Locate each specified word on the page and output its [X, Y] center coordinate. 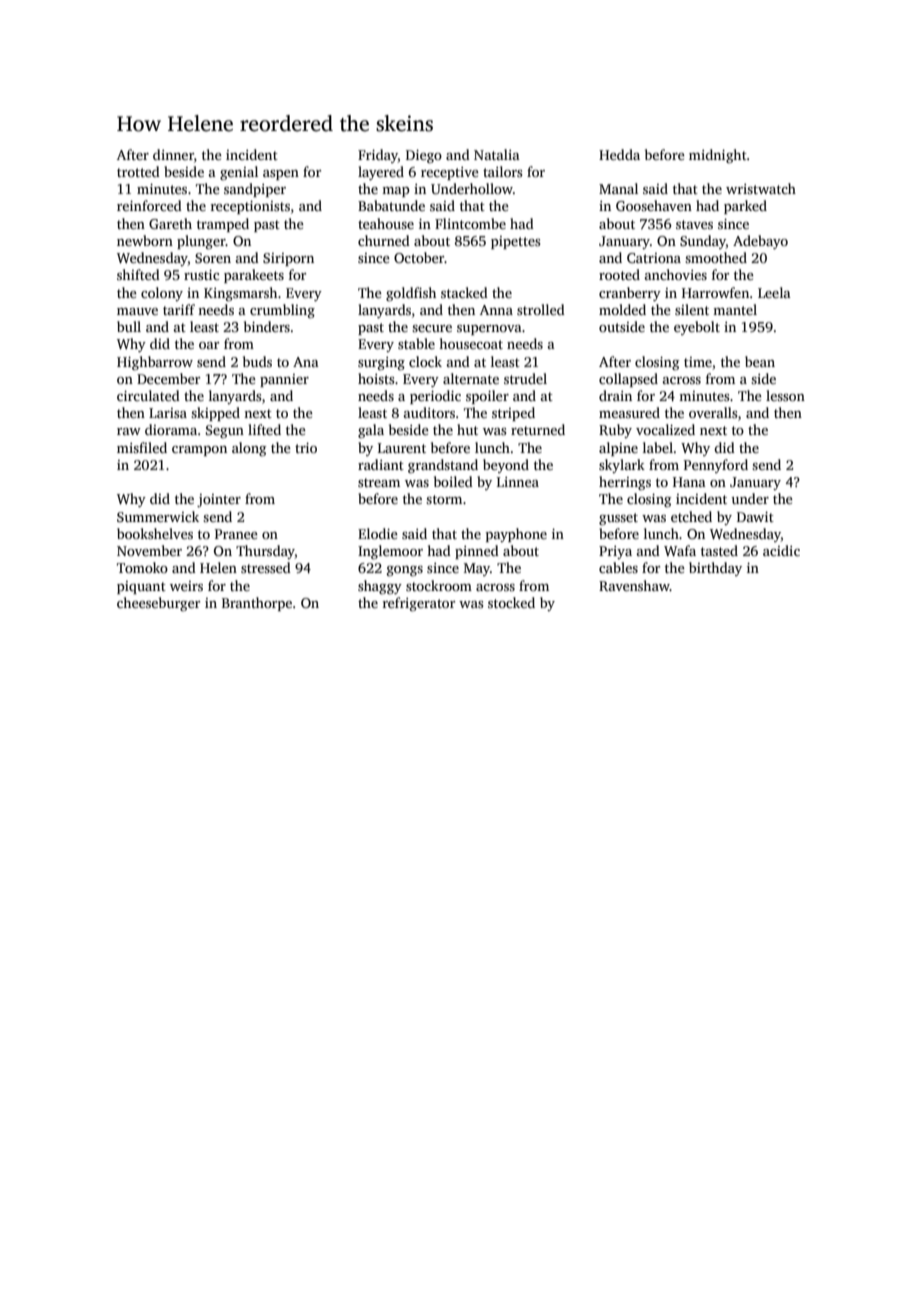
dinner [173, 154]
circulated [148, 395]
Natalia [497, 154]
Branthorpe [257, 604]
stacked [464, 292]
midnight [718, 156]
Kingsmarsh [240, 294]
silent [692, 309]
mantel [735, 309]
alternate [471, 378]
